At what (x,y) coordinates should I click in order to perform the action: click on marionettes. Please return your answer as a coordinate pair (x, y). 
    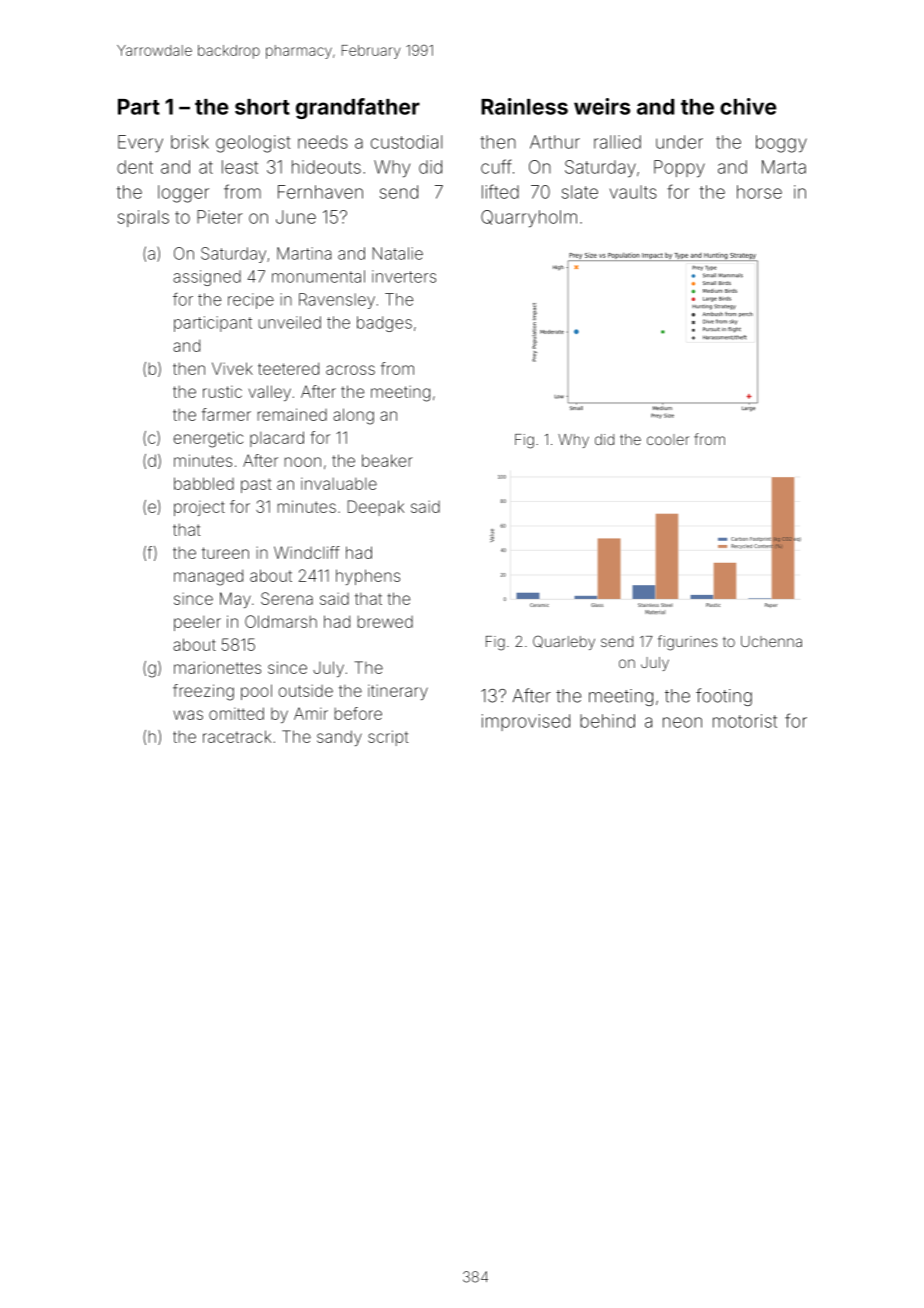
    Looking at the image, I should click on (217, 667).
